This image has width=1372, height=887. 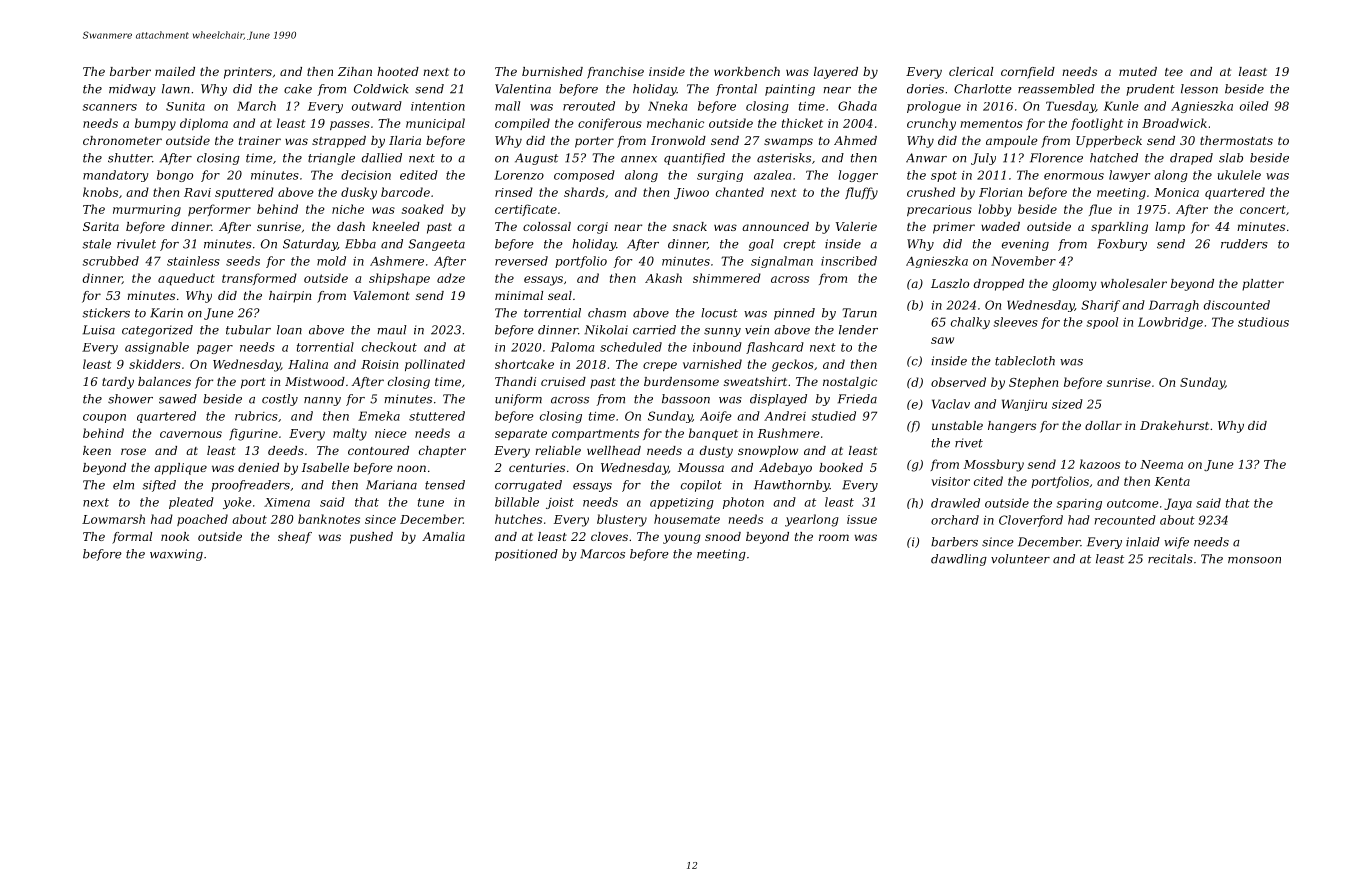 What do you see at coordinates (999, 285) in the image?
I see `dropped` at bounding box center [999, 285].
